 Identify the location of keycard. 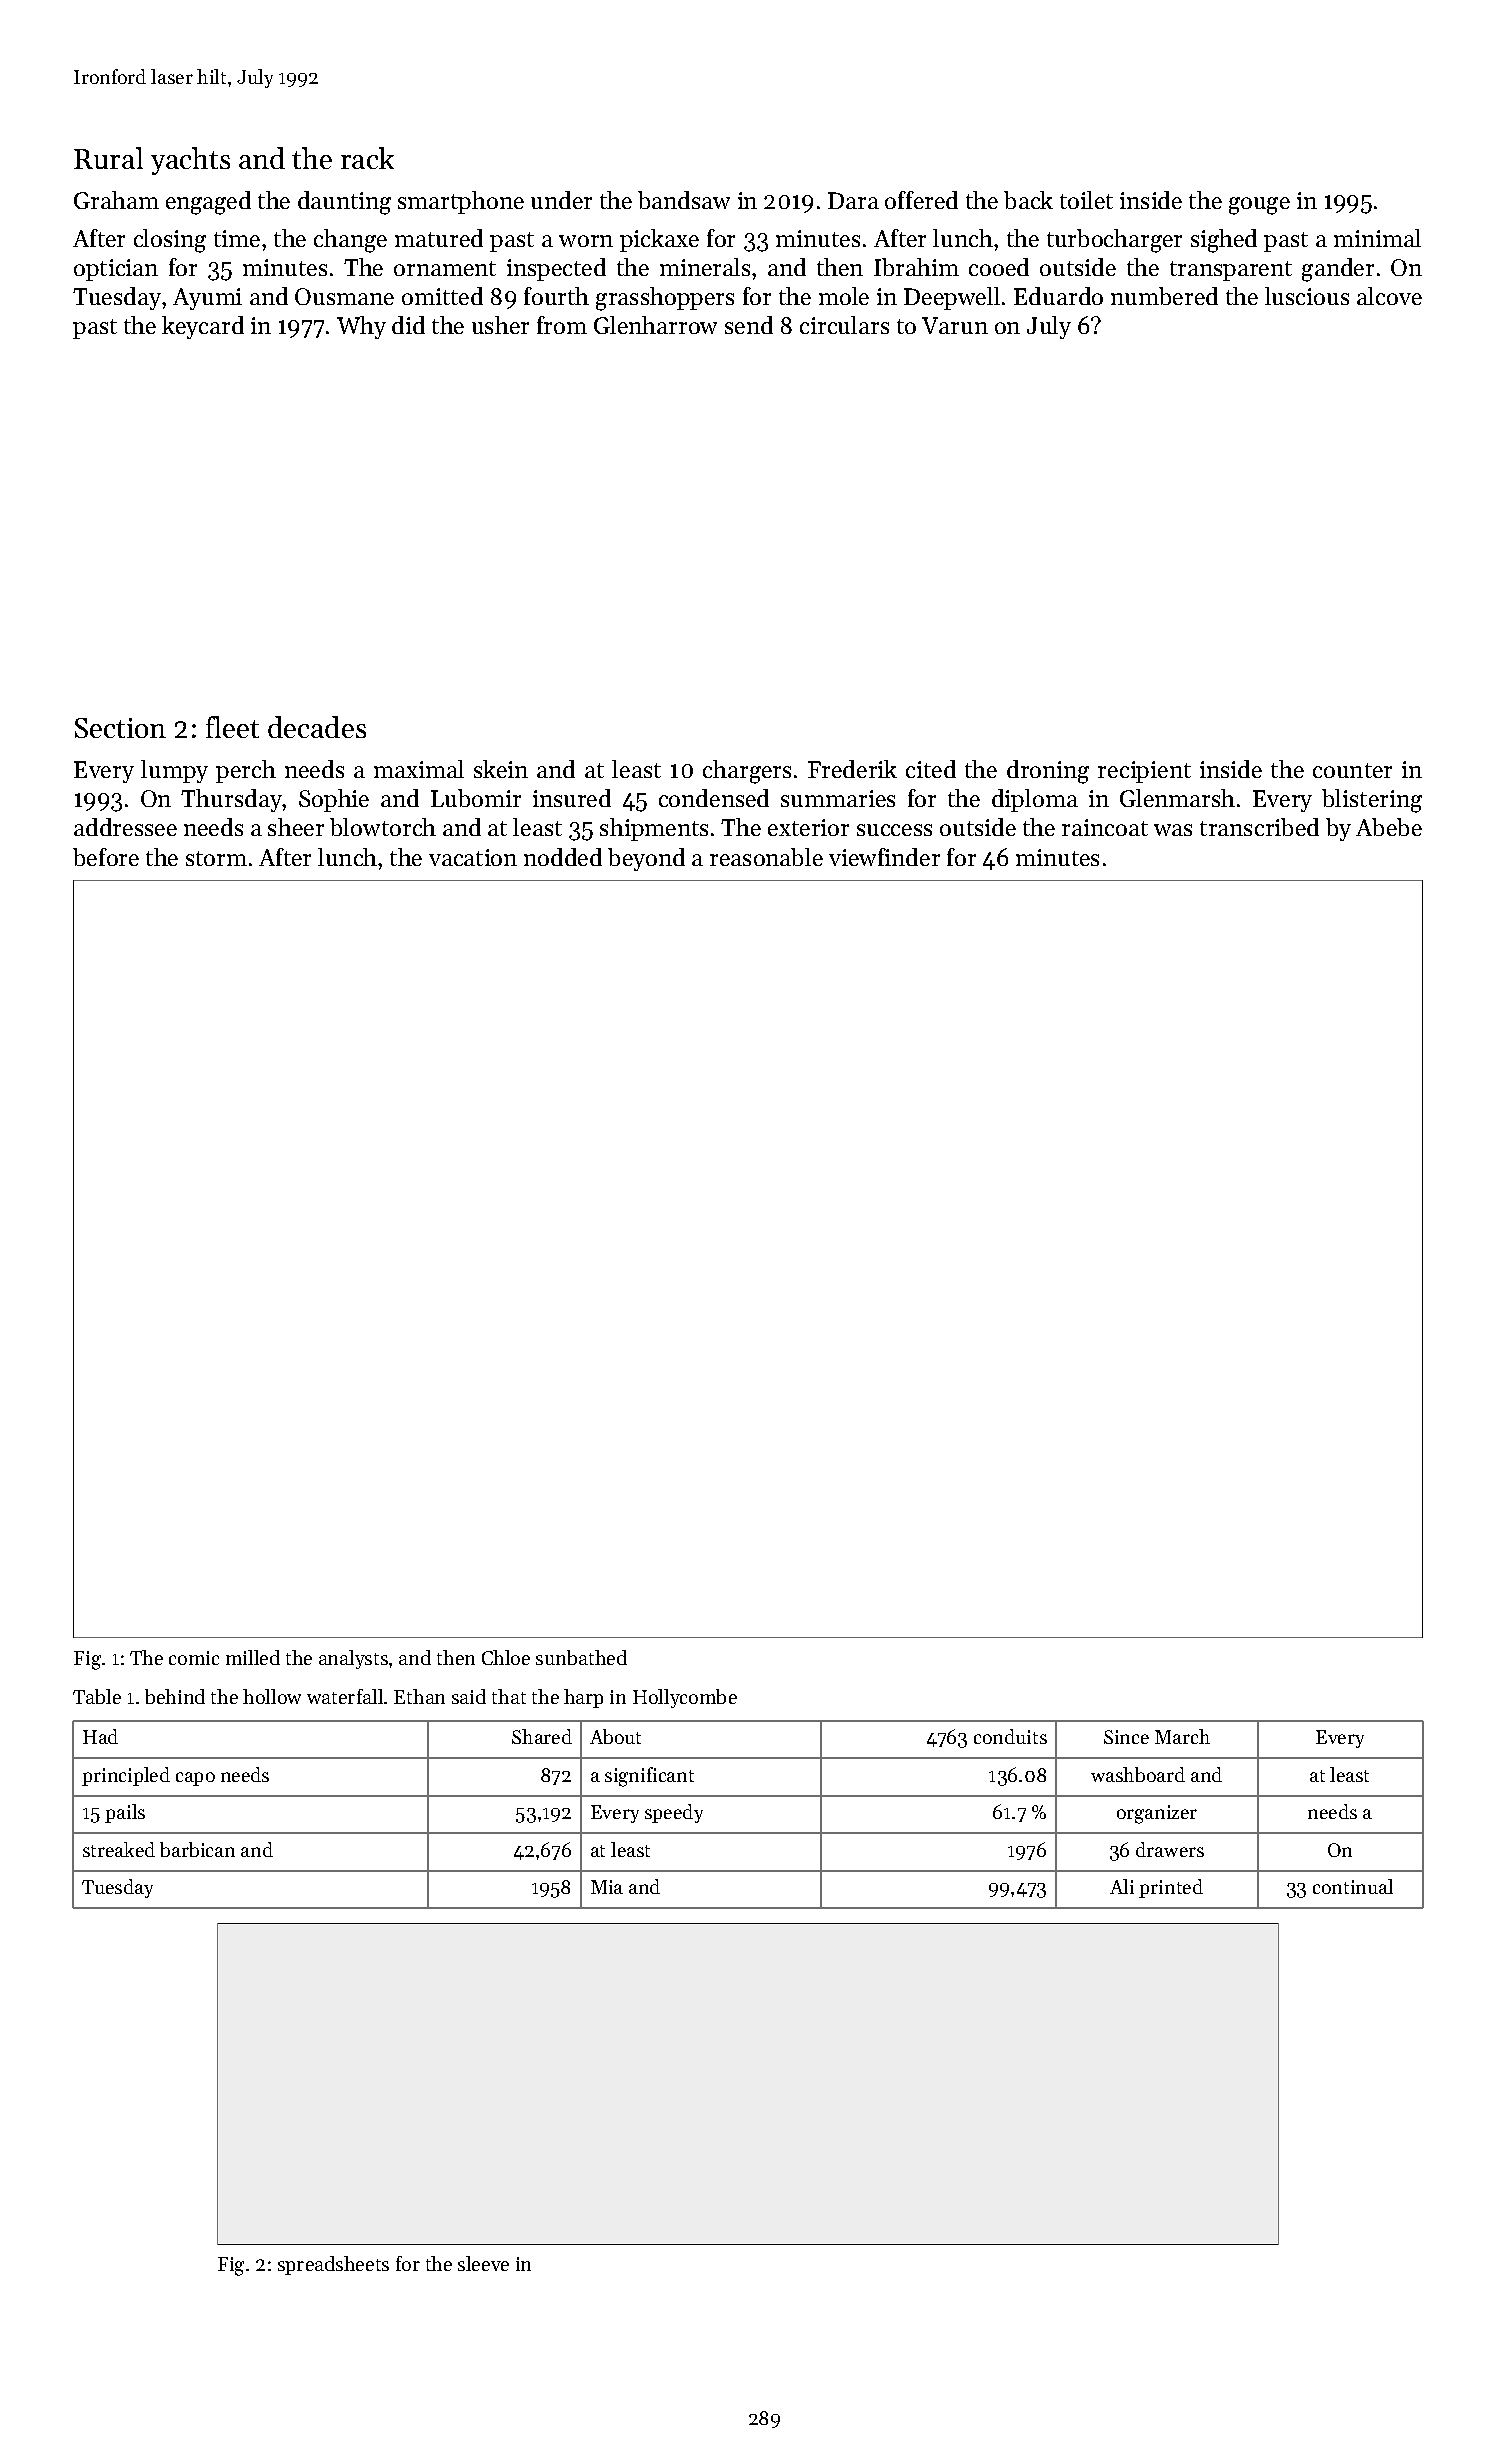
(203, 327).
